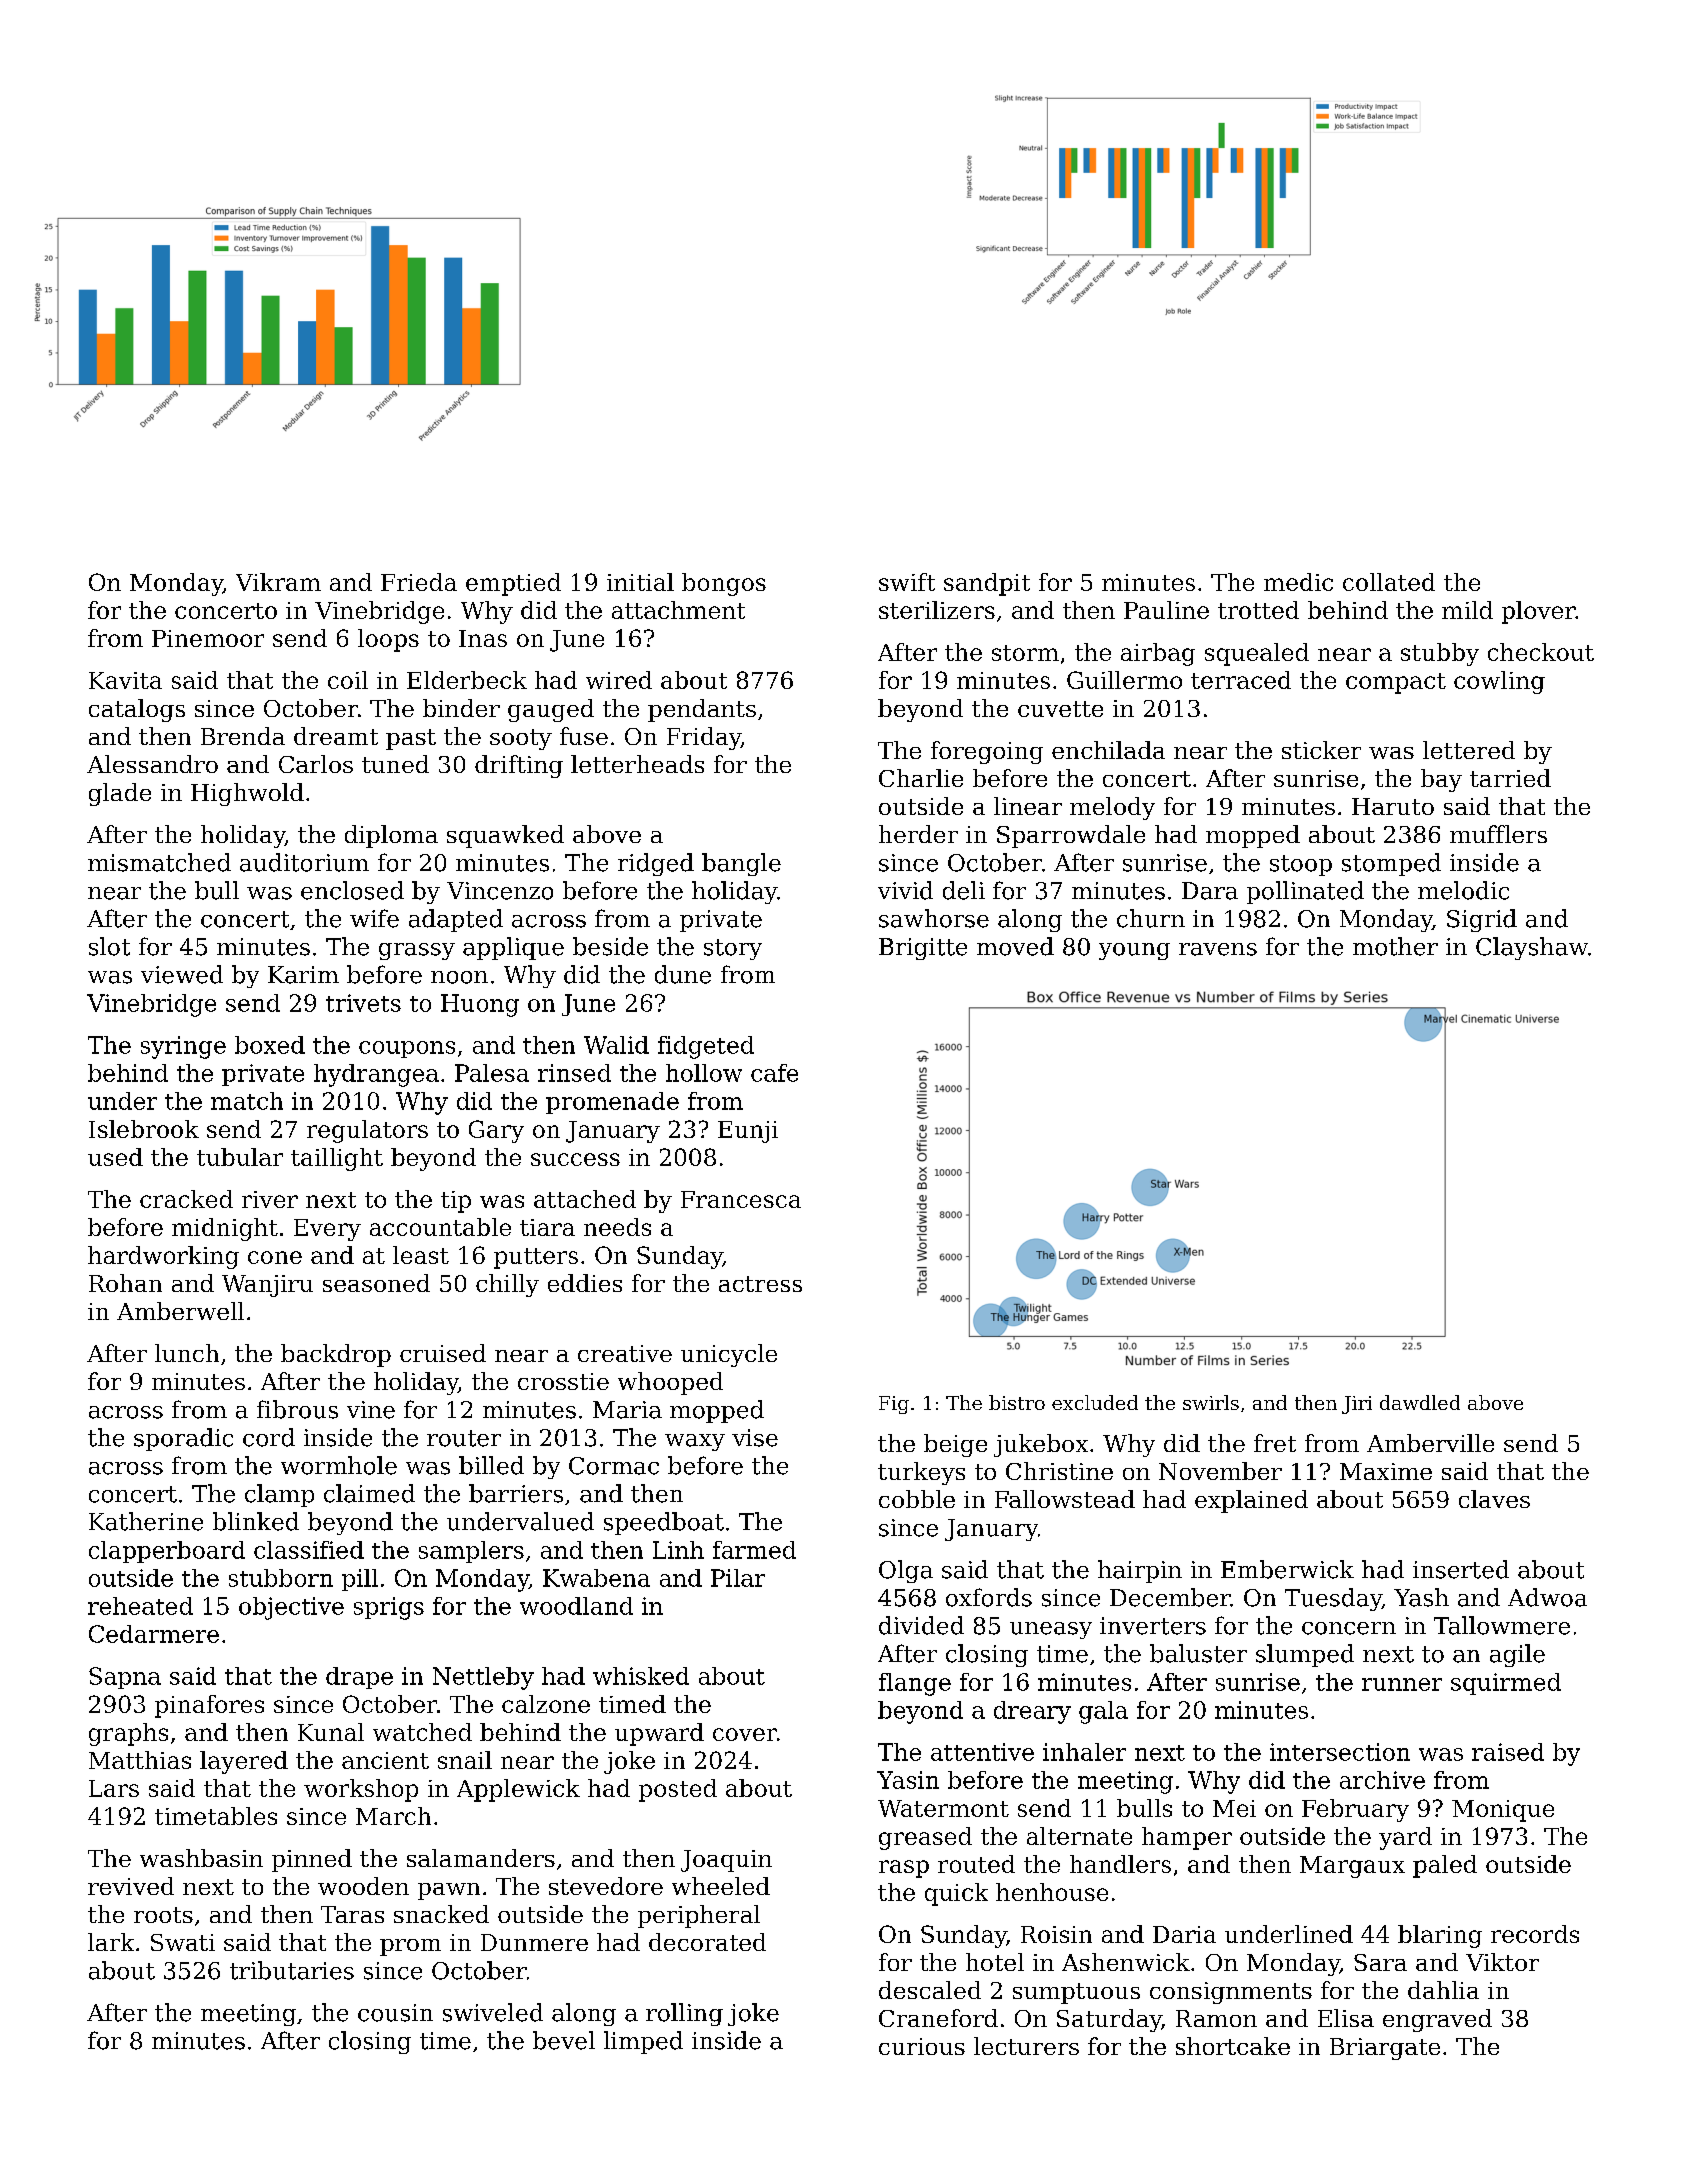 The image size is (1683, 2178). I want to click on dawdled, so click(1420, 1402).
